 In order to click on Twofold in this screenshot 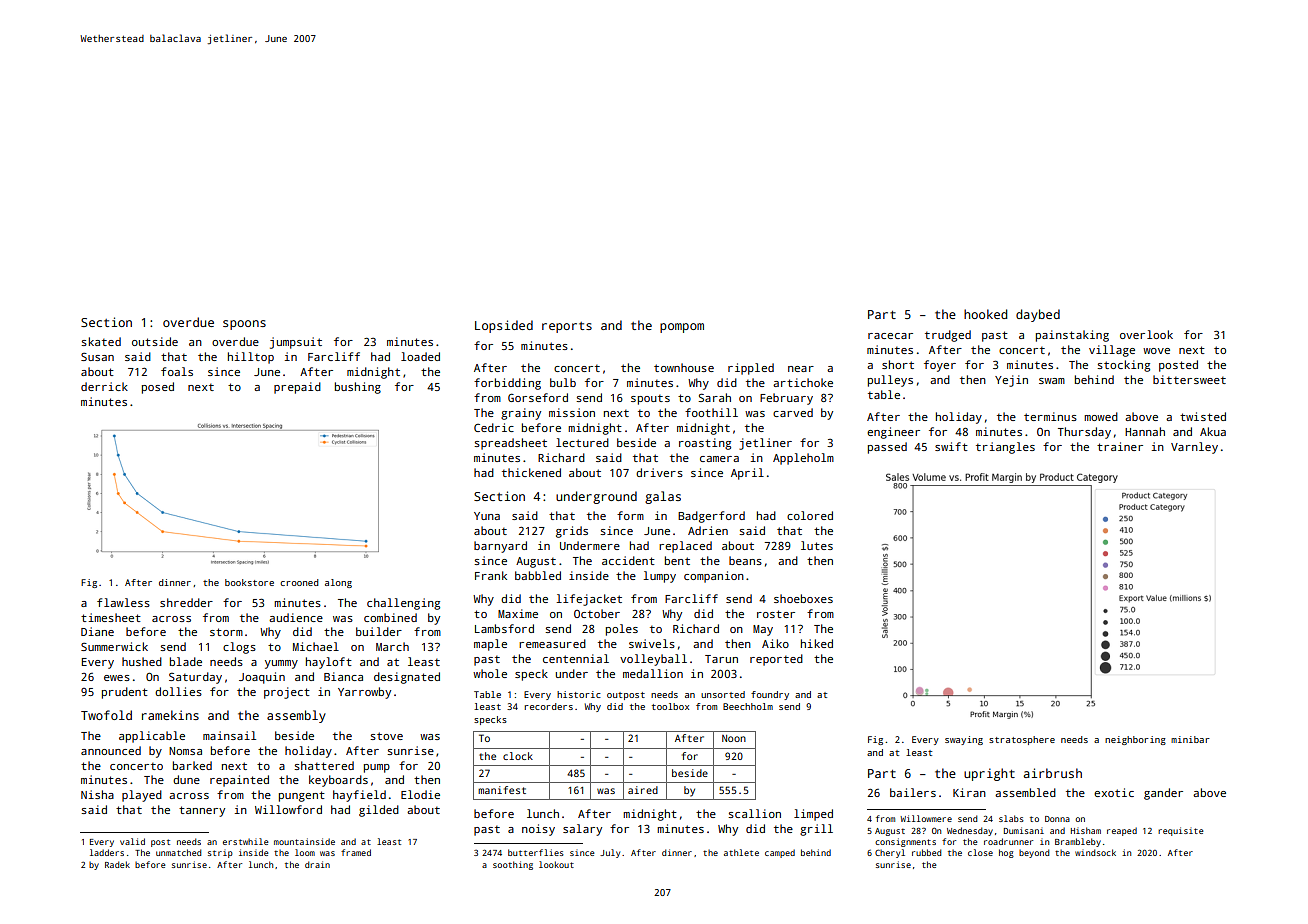, I will do `click(106, 715)`.
